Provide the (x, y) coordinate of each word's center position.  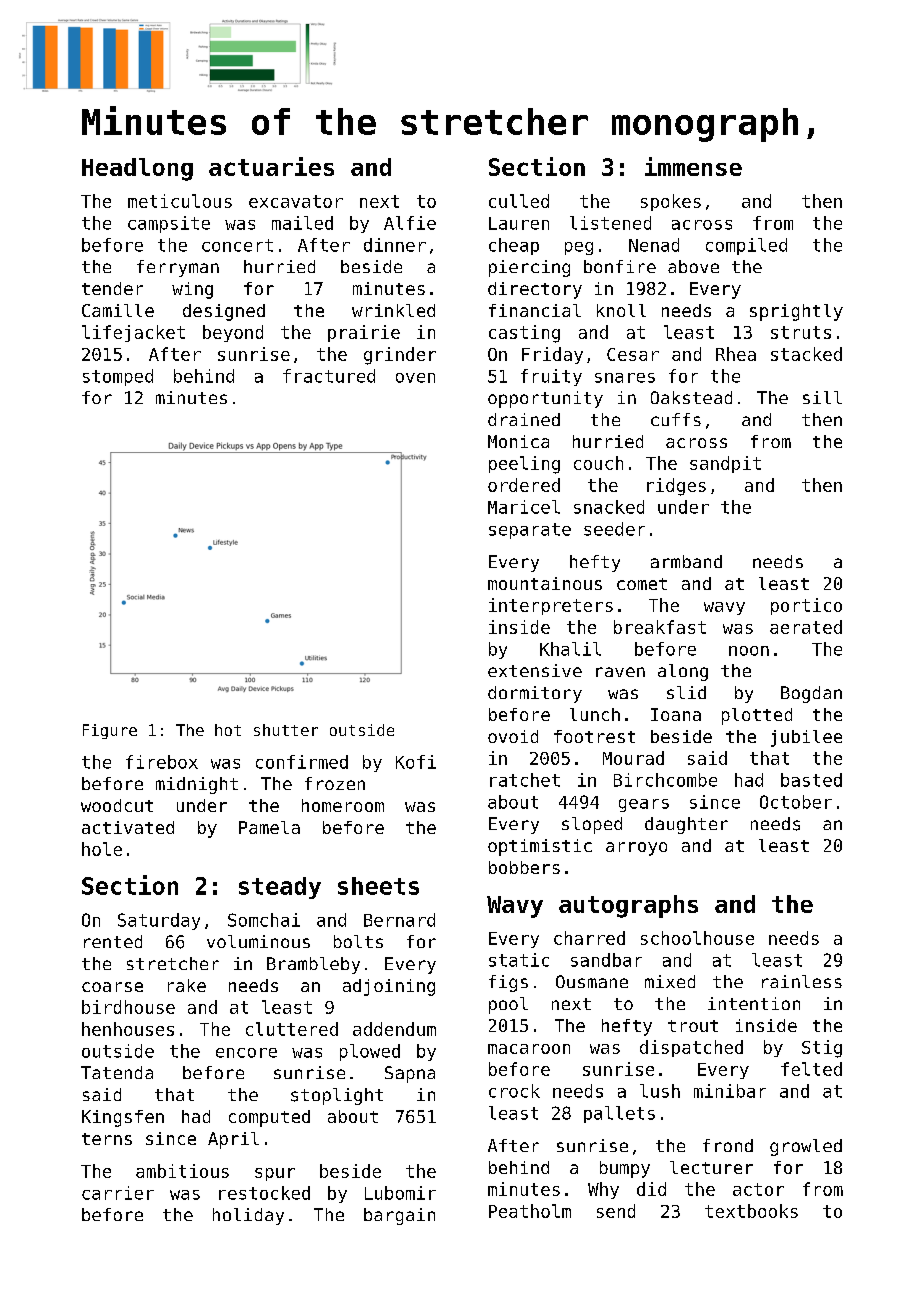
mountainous (545, 583)
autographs (628, 906)
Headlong (137, 169)
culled (519, 201)
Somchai (264, 920)
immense (693, 166)
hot (228, 730)
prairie (364, 333)
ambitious (182, 1171)
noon (749, 651)
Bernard (399, 920)
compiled (746, 246)
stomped (118, 377)
